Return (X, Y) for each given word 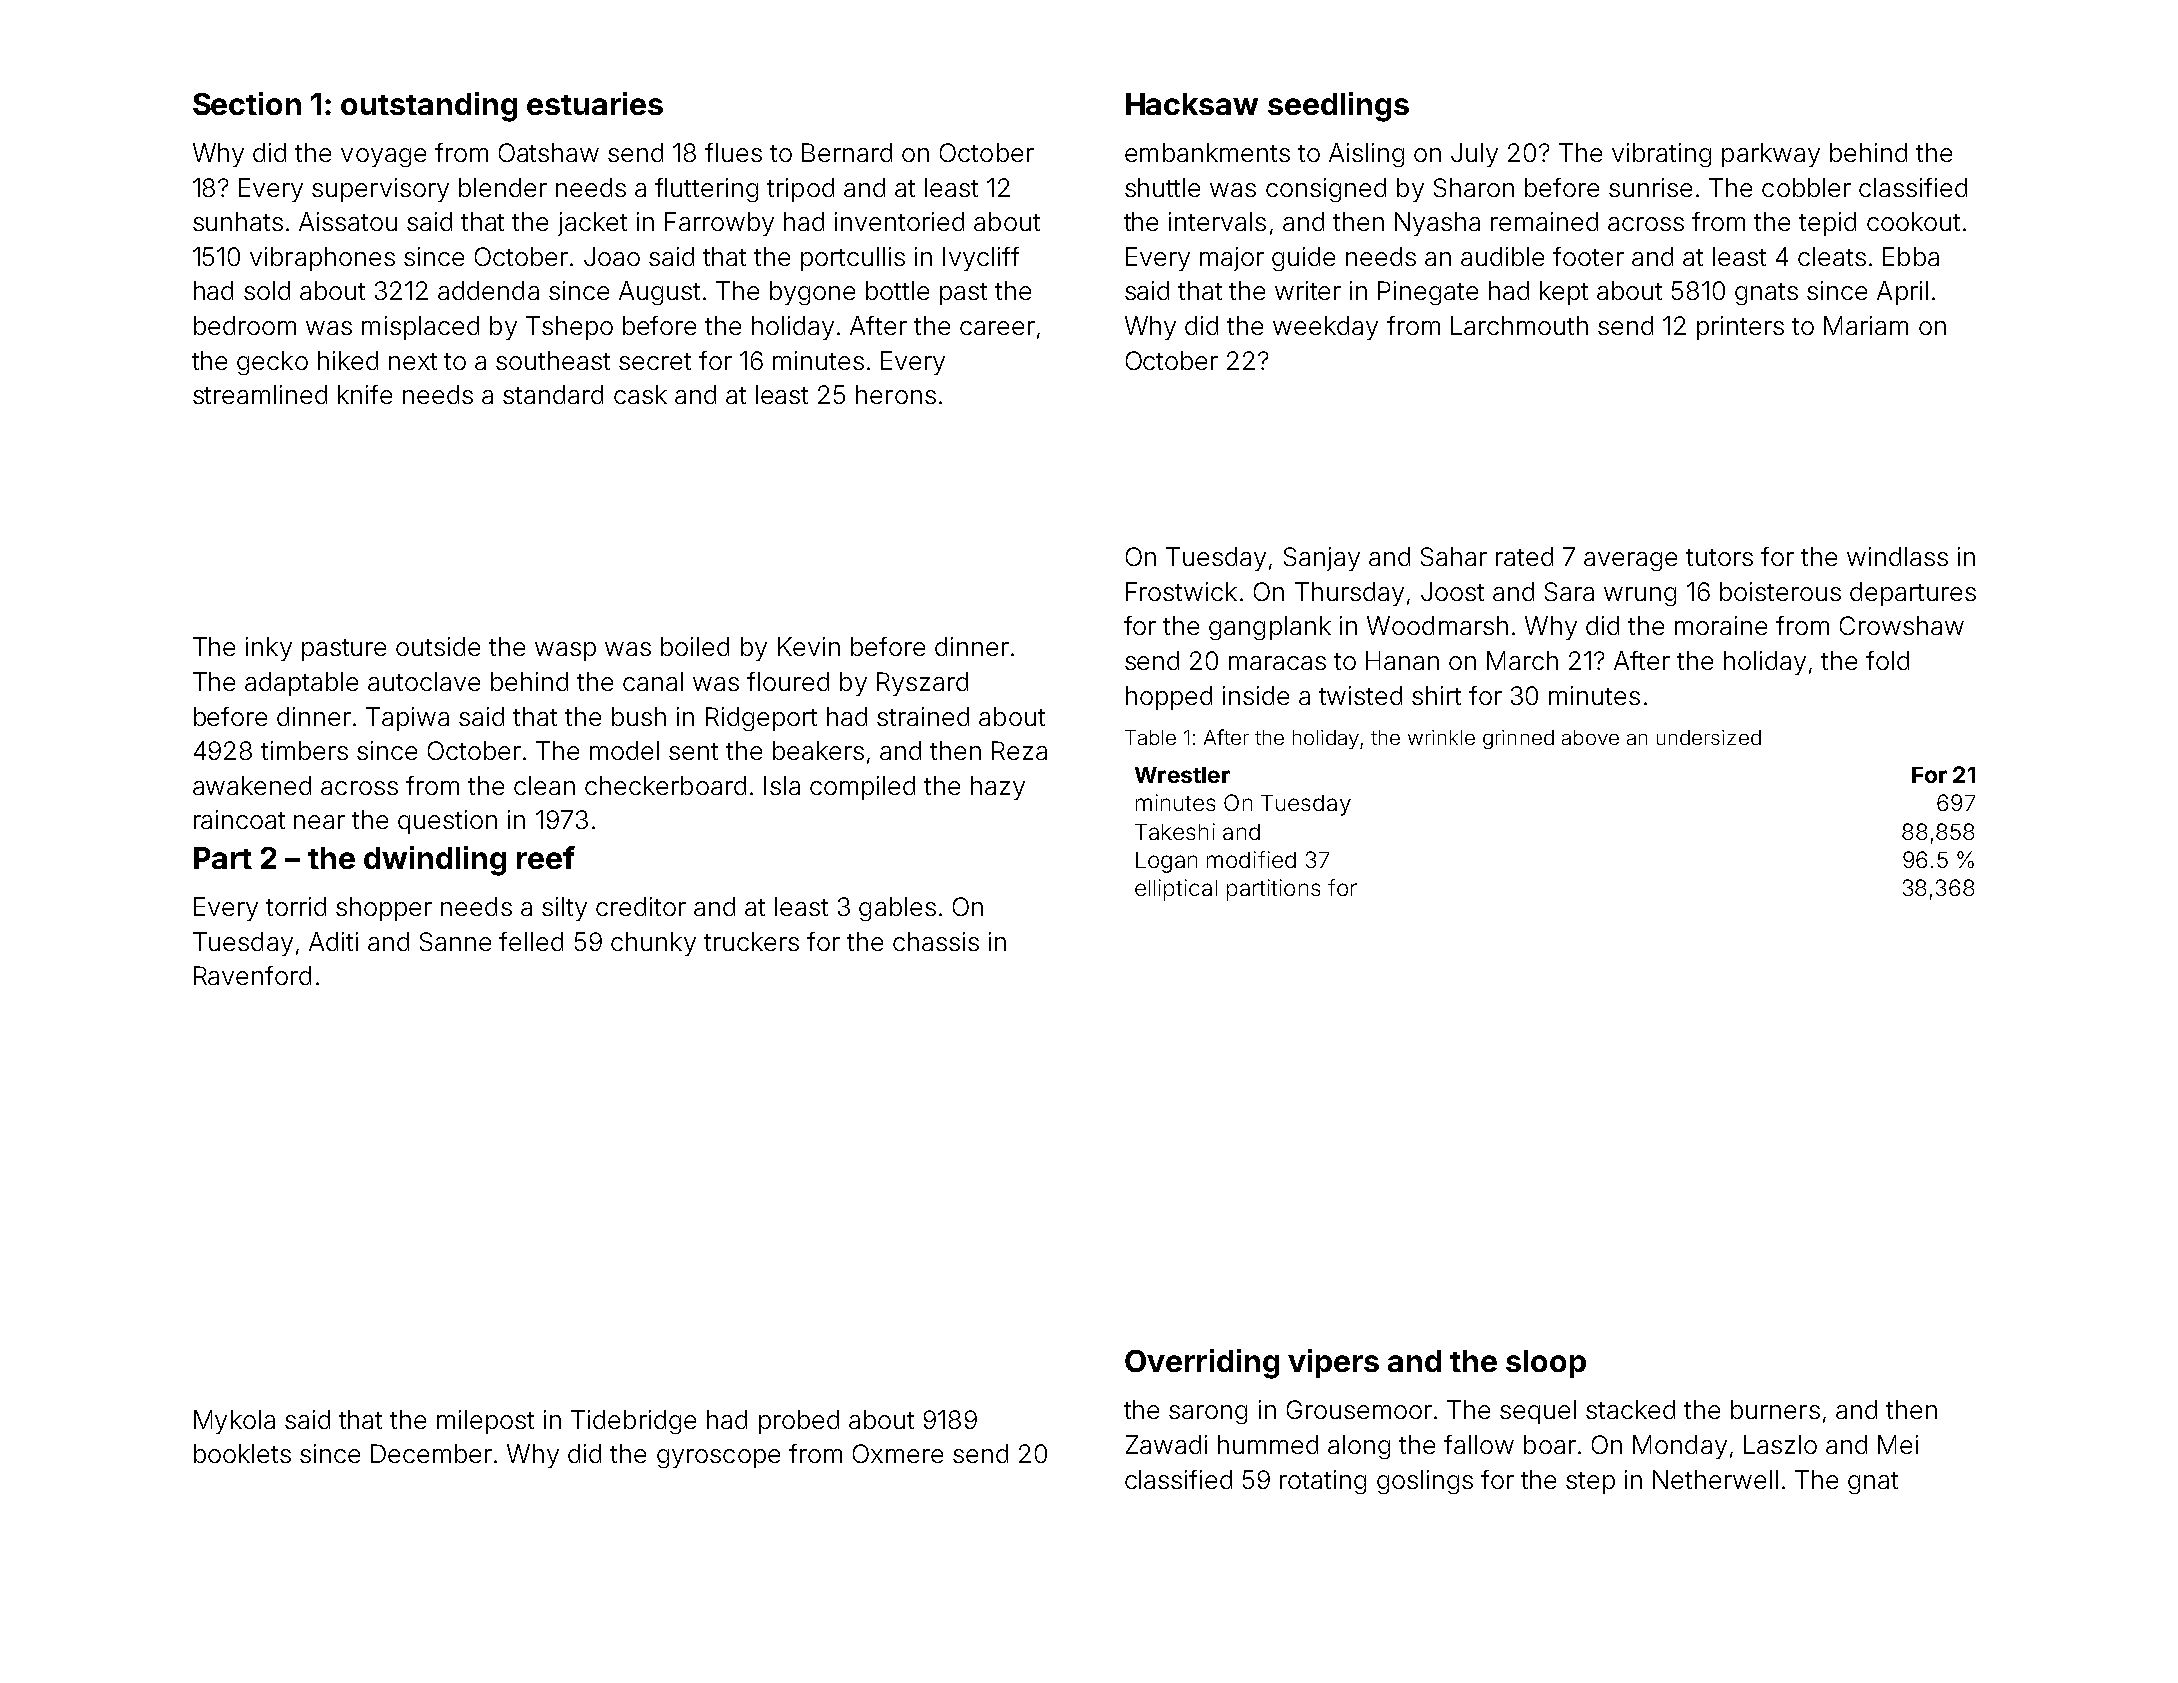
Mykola (234, 1422)
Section (247, 103)
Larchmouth (1519, 325)
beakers (818, 750)
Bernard (847, 152)
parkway (1771, 155)
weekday (1325, 328)
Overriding (1202, 1364)
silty (564, 909)
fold (1887, 660)
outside (438, 646)
